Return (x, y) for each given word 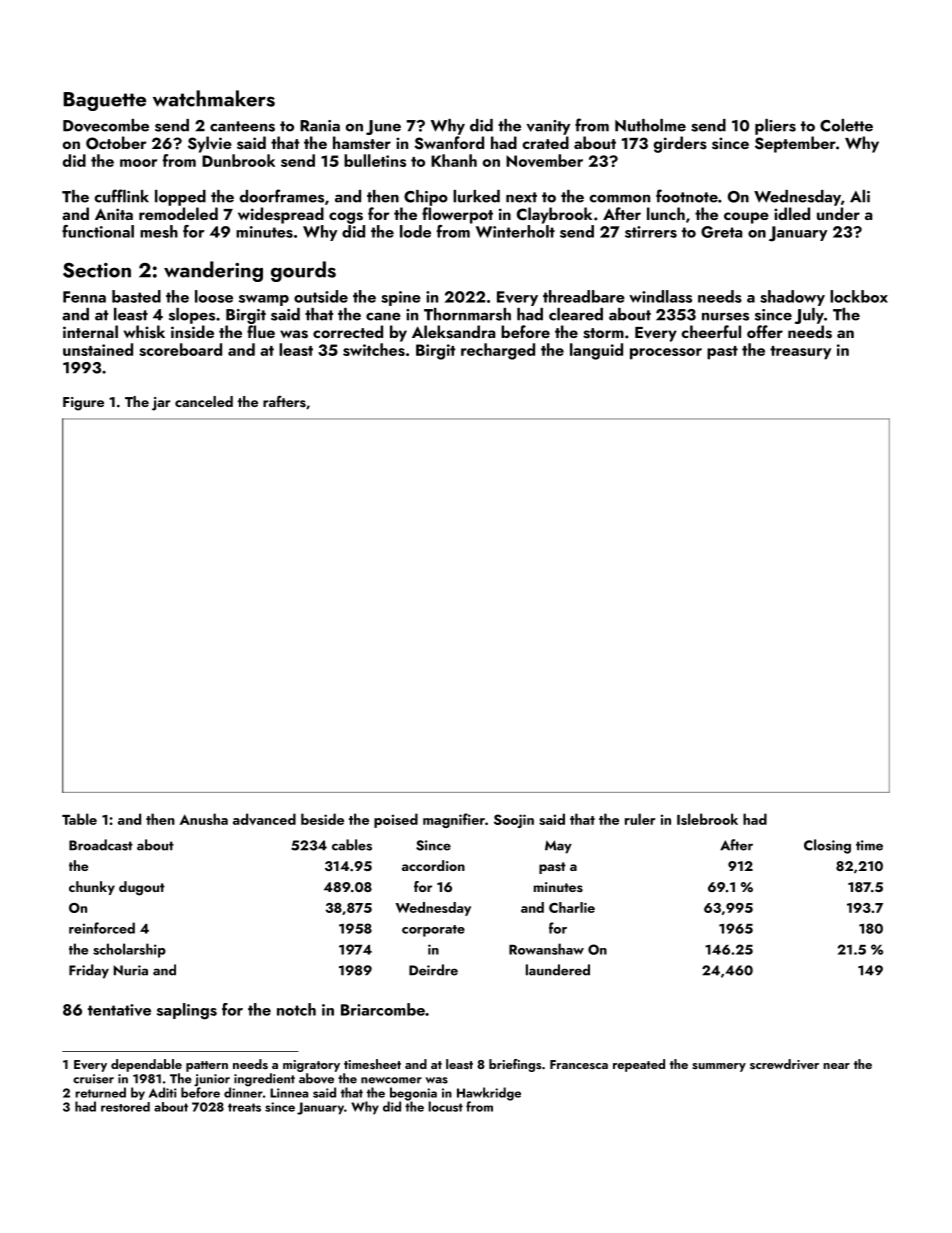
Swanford (449, 143)
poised (396, 820)
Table (79, 819)
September (795, 144)
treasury (800, 353)
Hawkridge (489, 1094)
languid (596, 351)
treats (244, 1107)
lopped (180, 198)
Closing (827, 846)
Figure (83, 404)
